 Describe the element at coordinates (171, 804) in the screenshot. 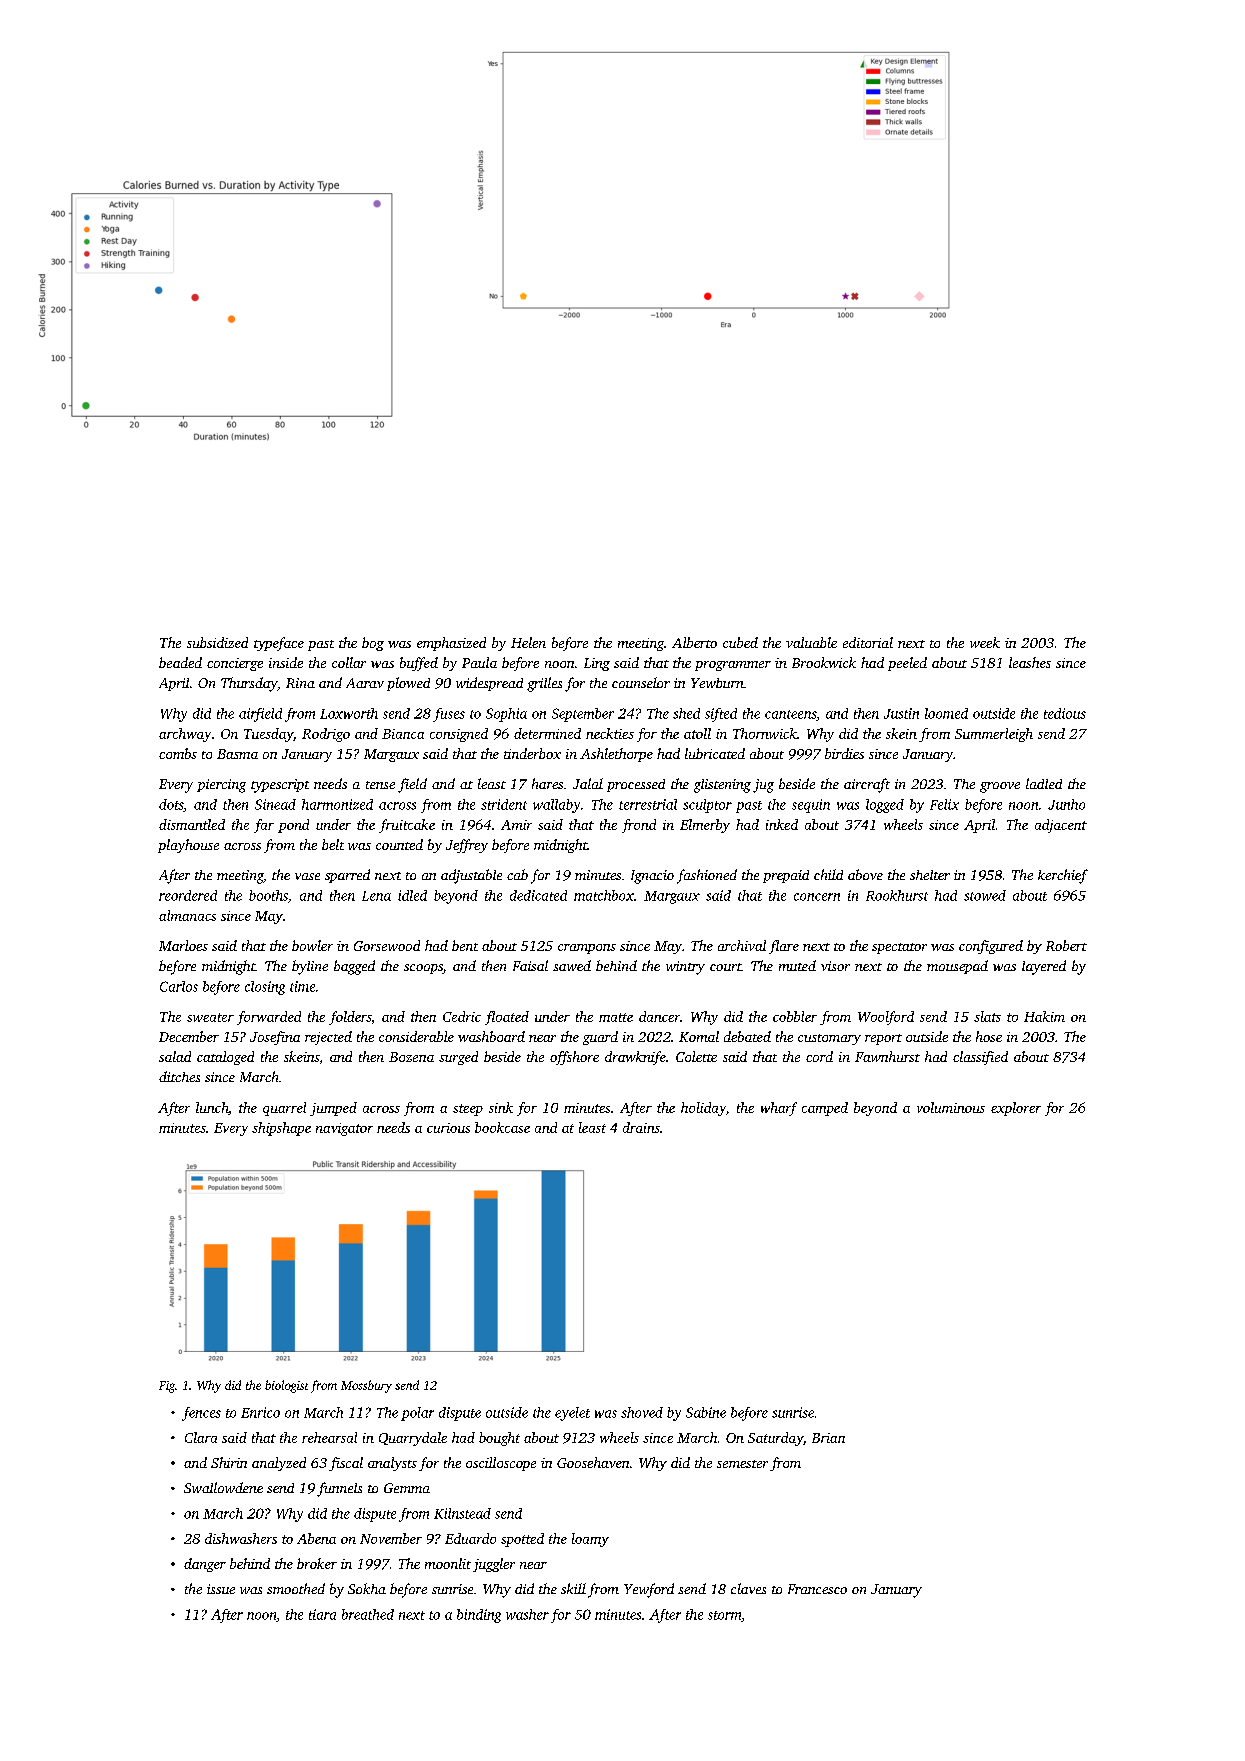

I see `dots` at that location.
